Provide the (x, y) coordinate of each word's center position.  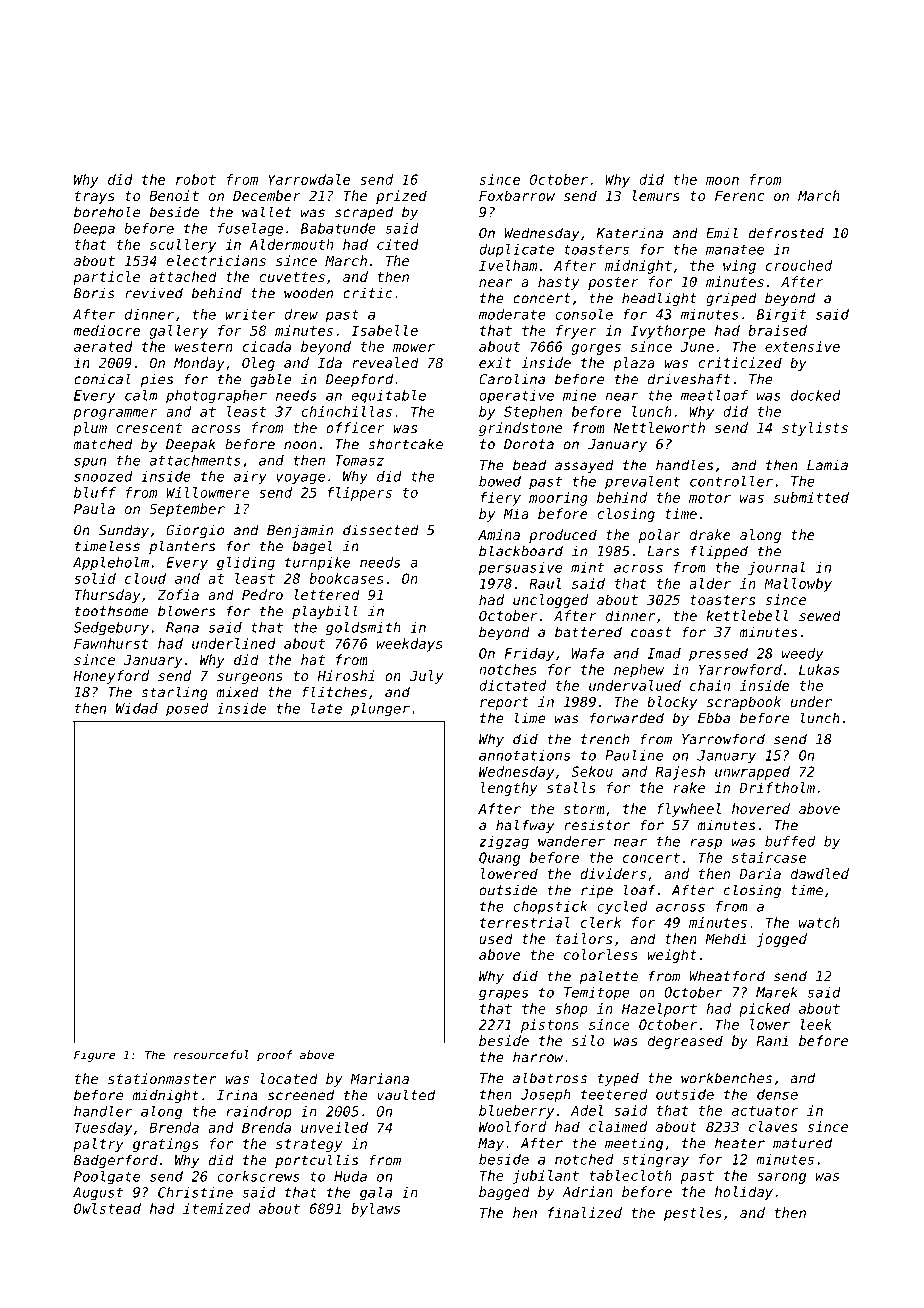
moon (722, 181)
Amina (499, 534)
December (267, 195)
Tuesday (103, 1129)
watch (819, 922)
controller (731, 481)
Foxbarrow (517, 195)
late (326, 708)
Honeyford (111, 677)
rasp (706, 844)
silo (588, 1040)
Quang (499, 859)
